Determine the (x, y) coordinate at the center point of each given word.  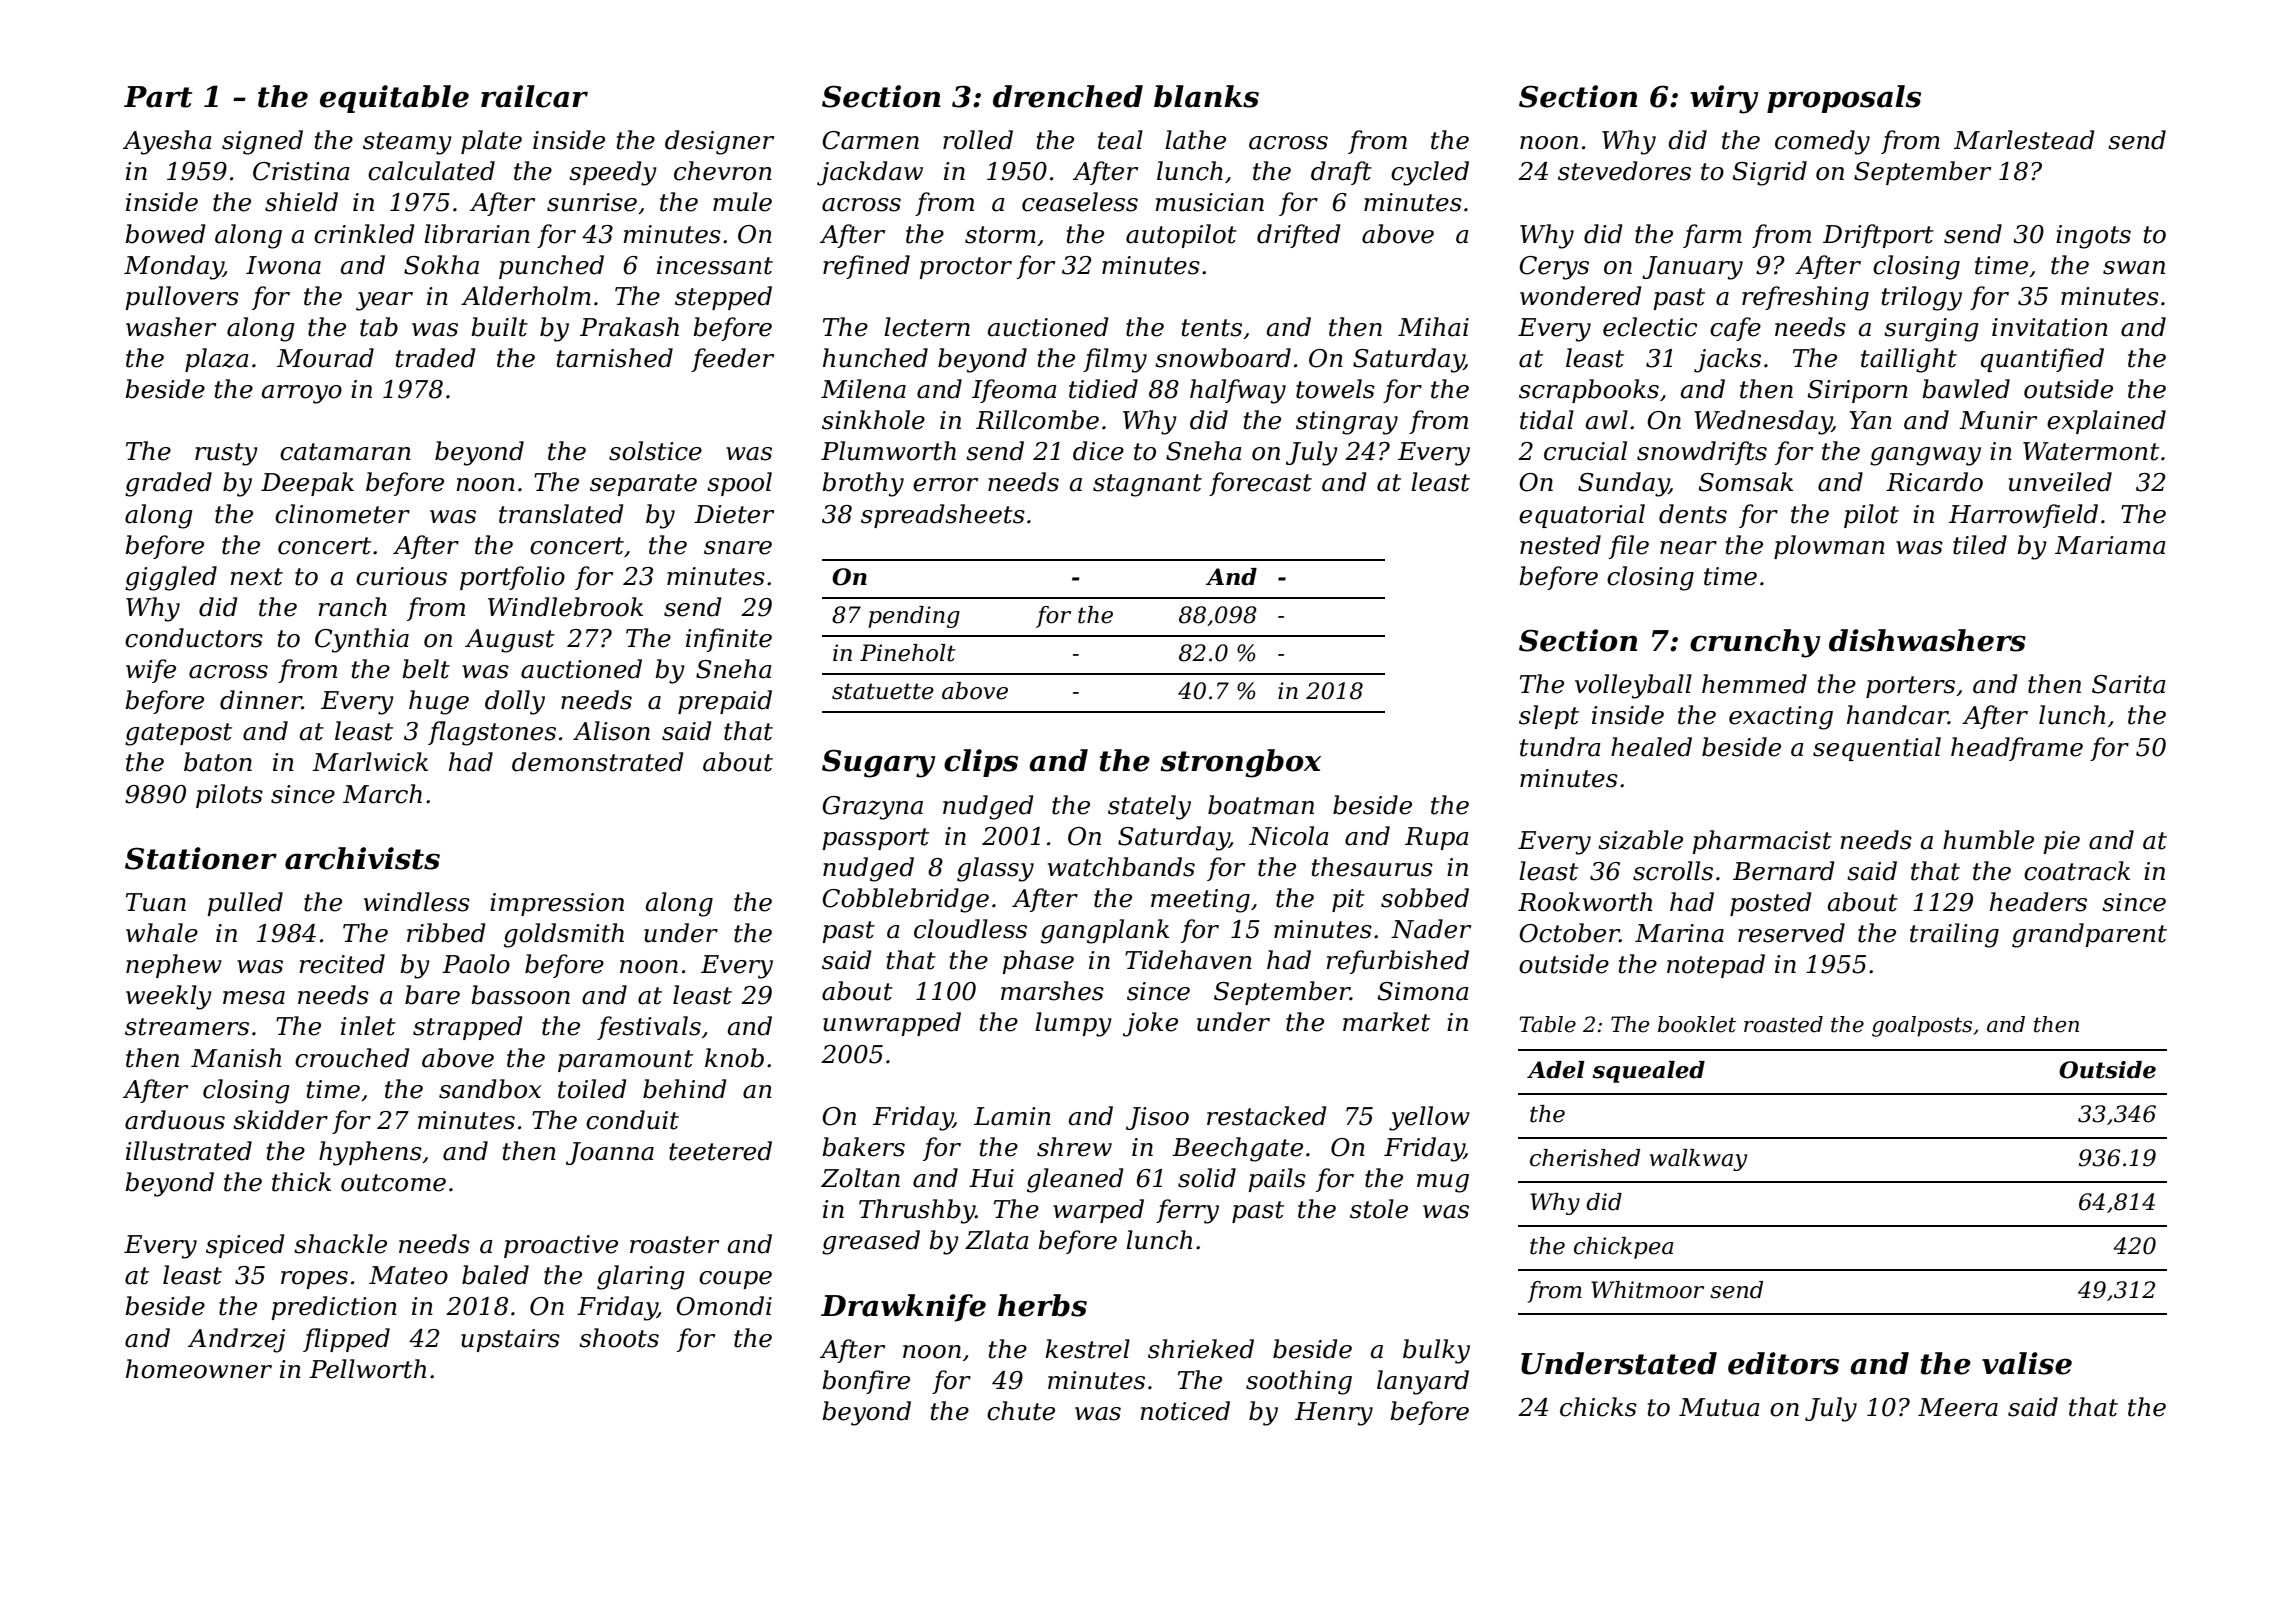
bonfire (866, 1382)
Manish (236, 1058)
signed (262, 142)
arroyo (302, 394)
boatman (1261, 805)
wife (151, 671)
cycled (1430, 173)
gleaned (1075, 1180)
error (945, 485)
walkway (1698, 1160)
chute (1021, 1411)
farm (1712, 236)
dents (1693, 514)
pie (2061, 842)
